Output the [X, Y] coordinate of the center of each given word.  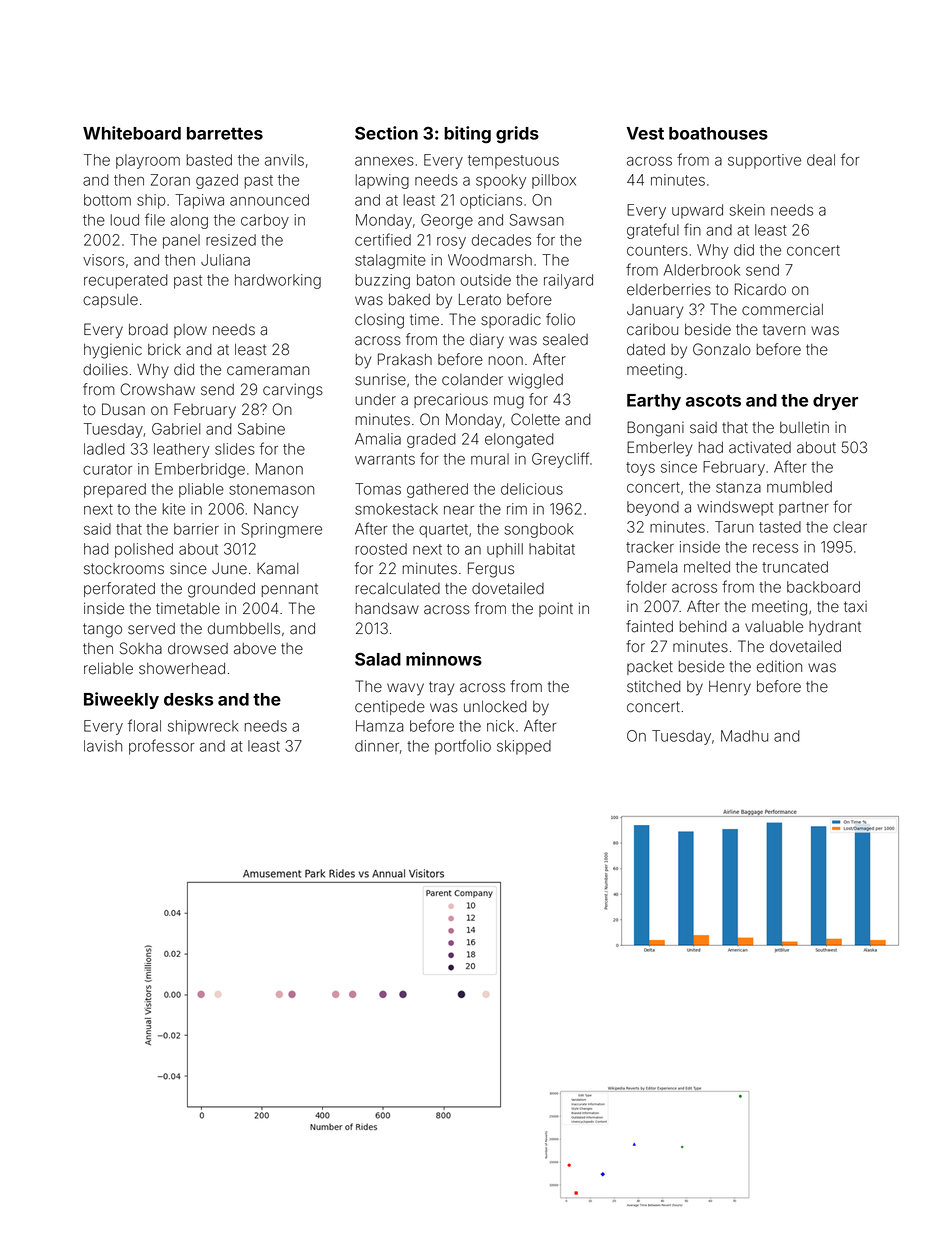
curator [107, 469]
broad [148, 330]
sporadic [511, 320]
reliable [108, 669]
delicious [532, 489]
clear [850, 527]
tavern [784, 330]
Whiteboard [132, 133]
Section [386, 133]
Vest [645, 133]
